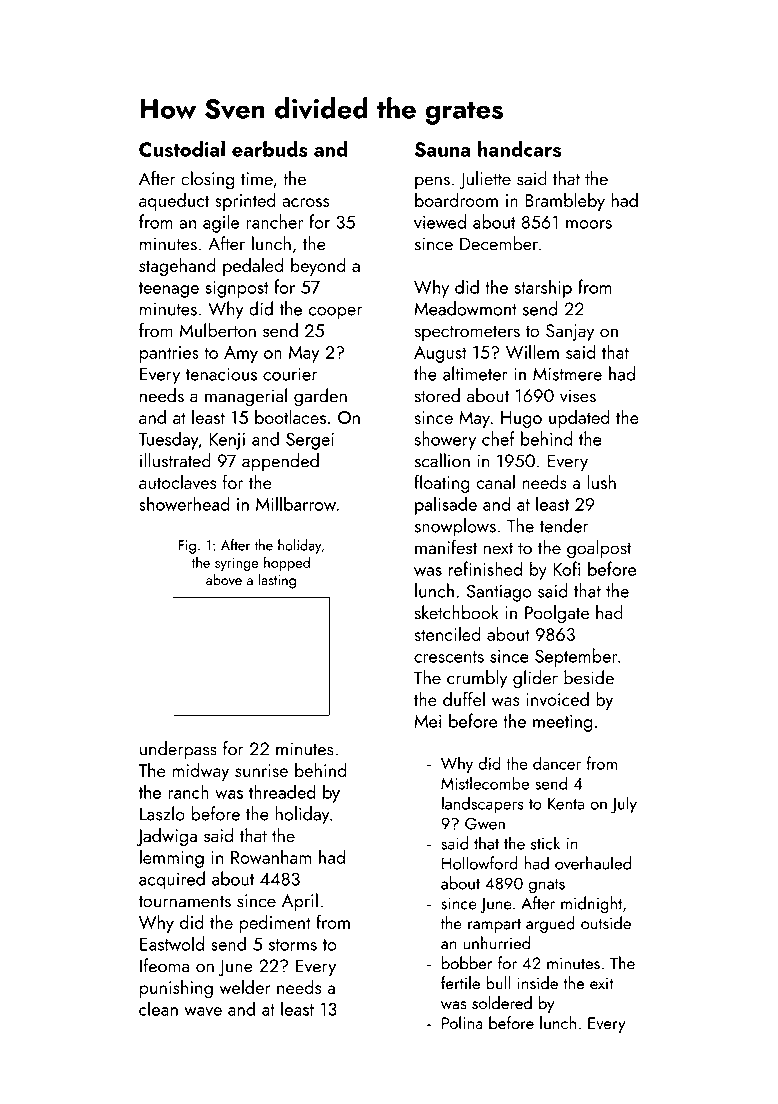 This screenshot has height=1104, width=778. What do you see at coordinates (187, 547) in the screenshot?
I see `Fig` at bounding box center [187, 547].
